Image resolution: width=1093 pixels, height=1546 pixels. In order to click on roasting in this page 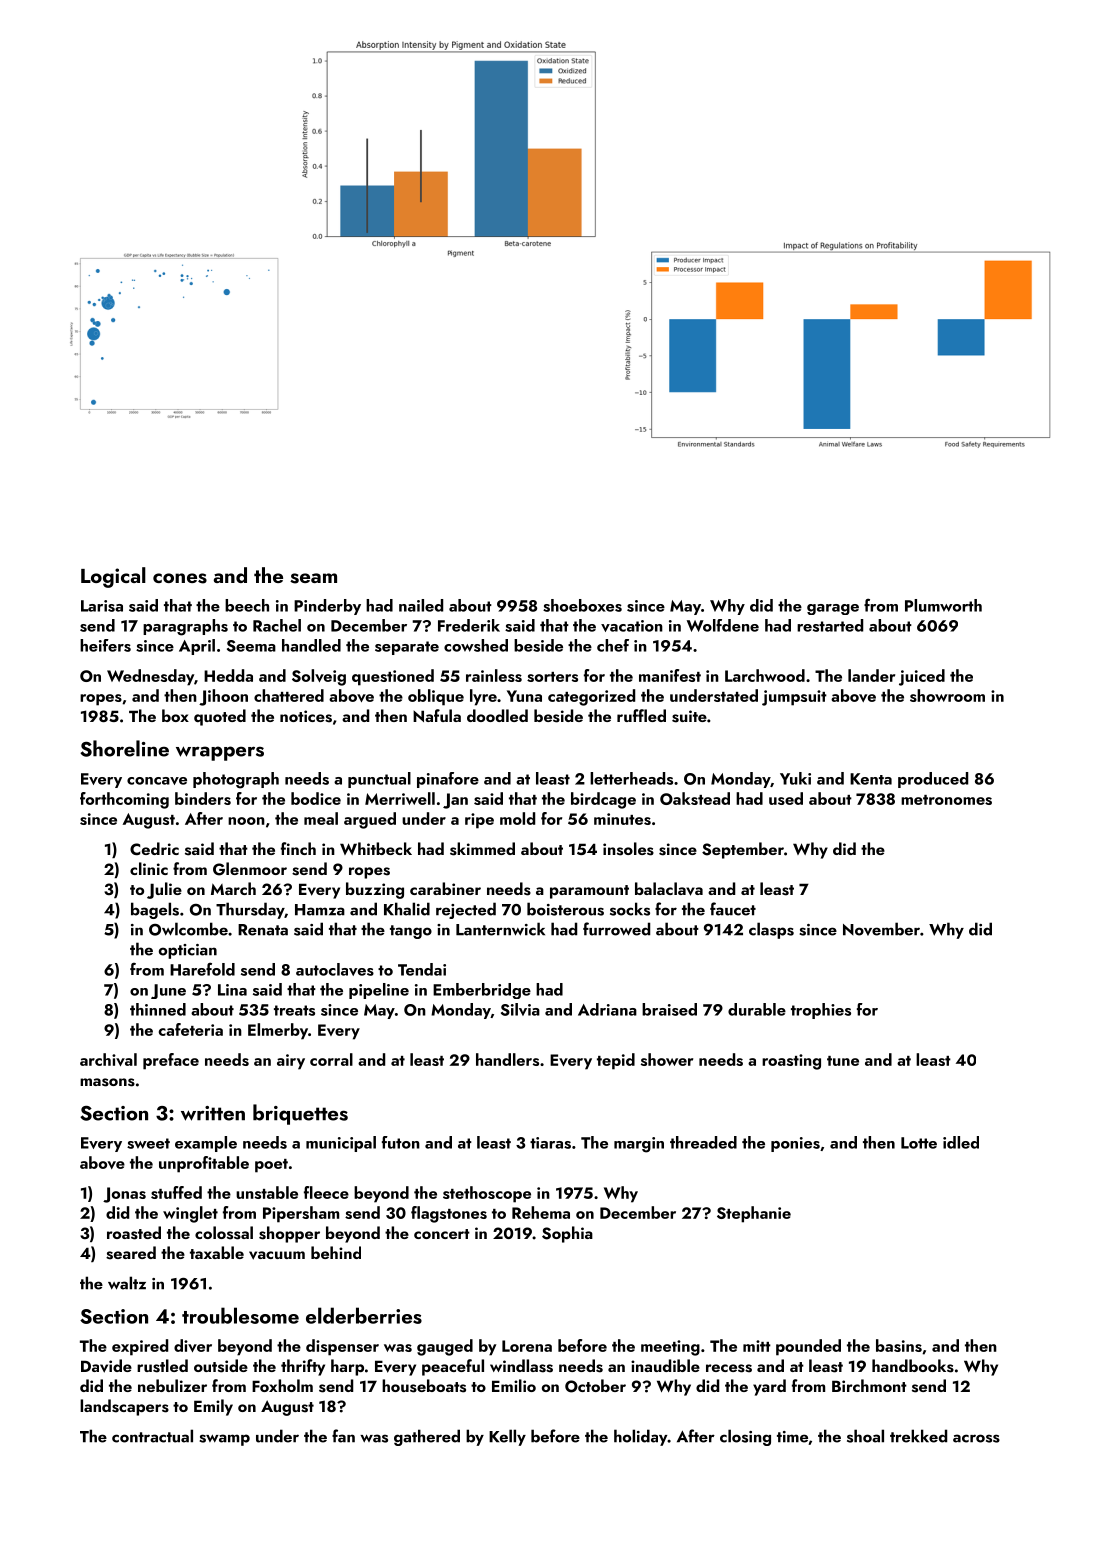, I will do `click(791, 1062)`.
